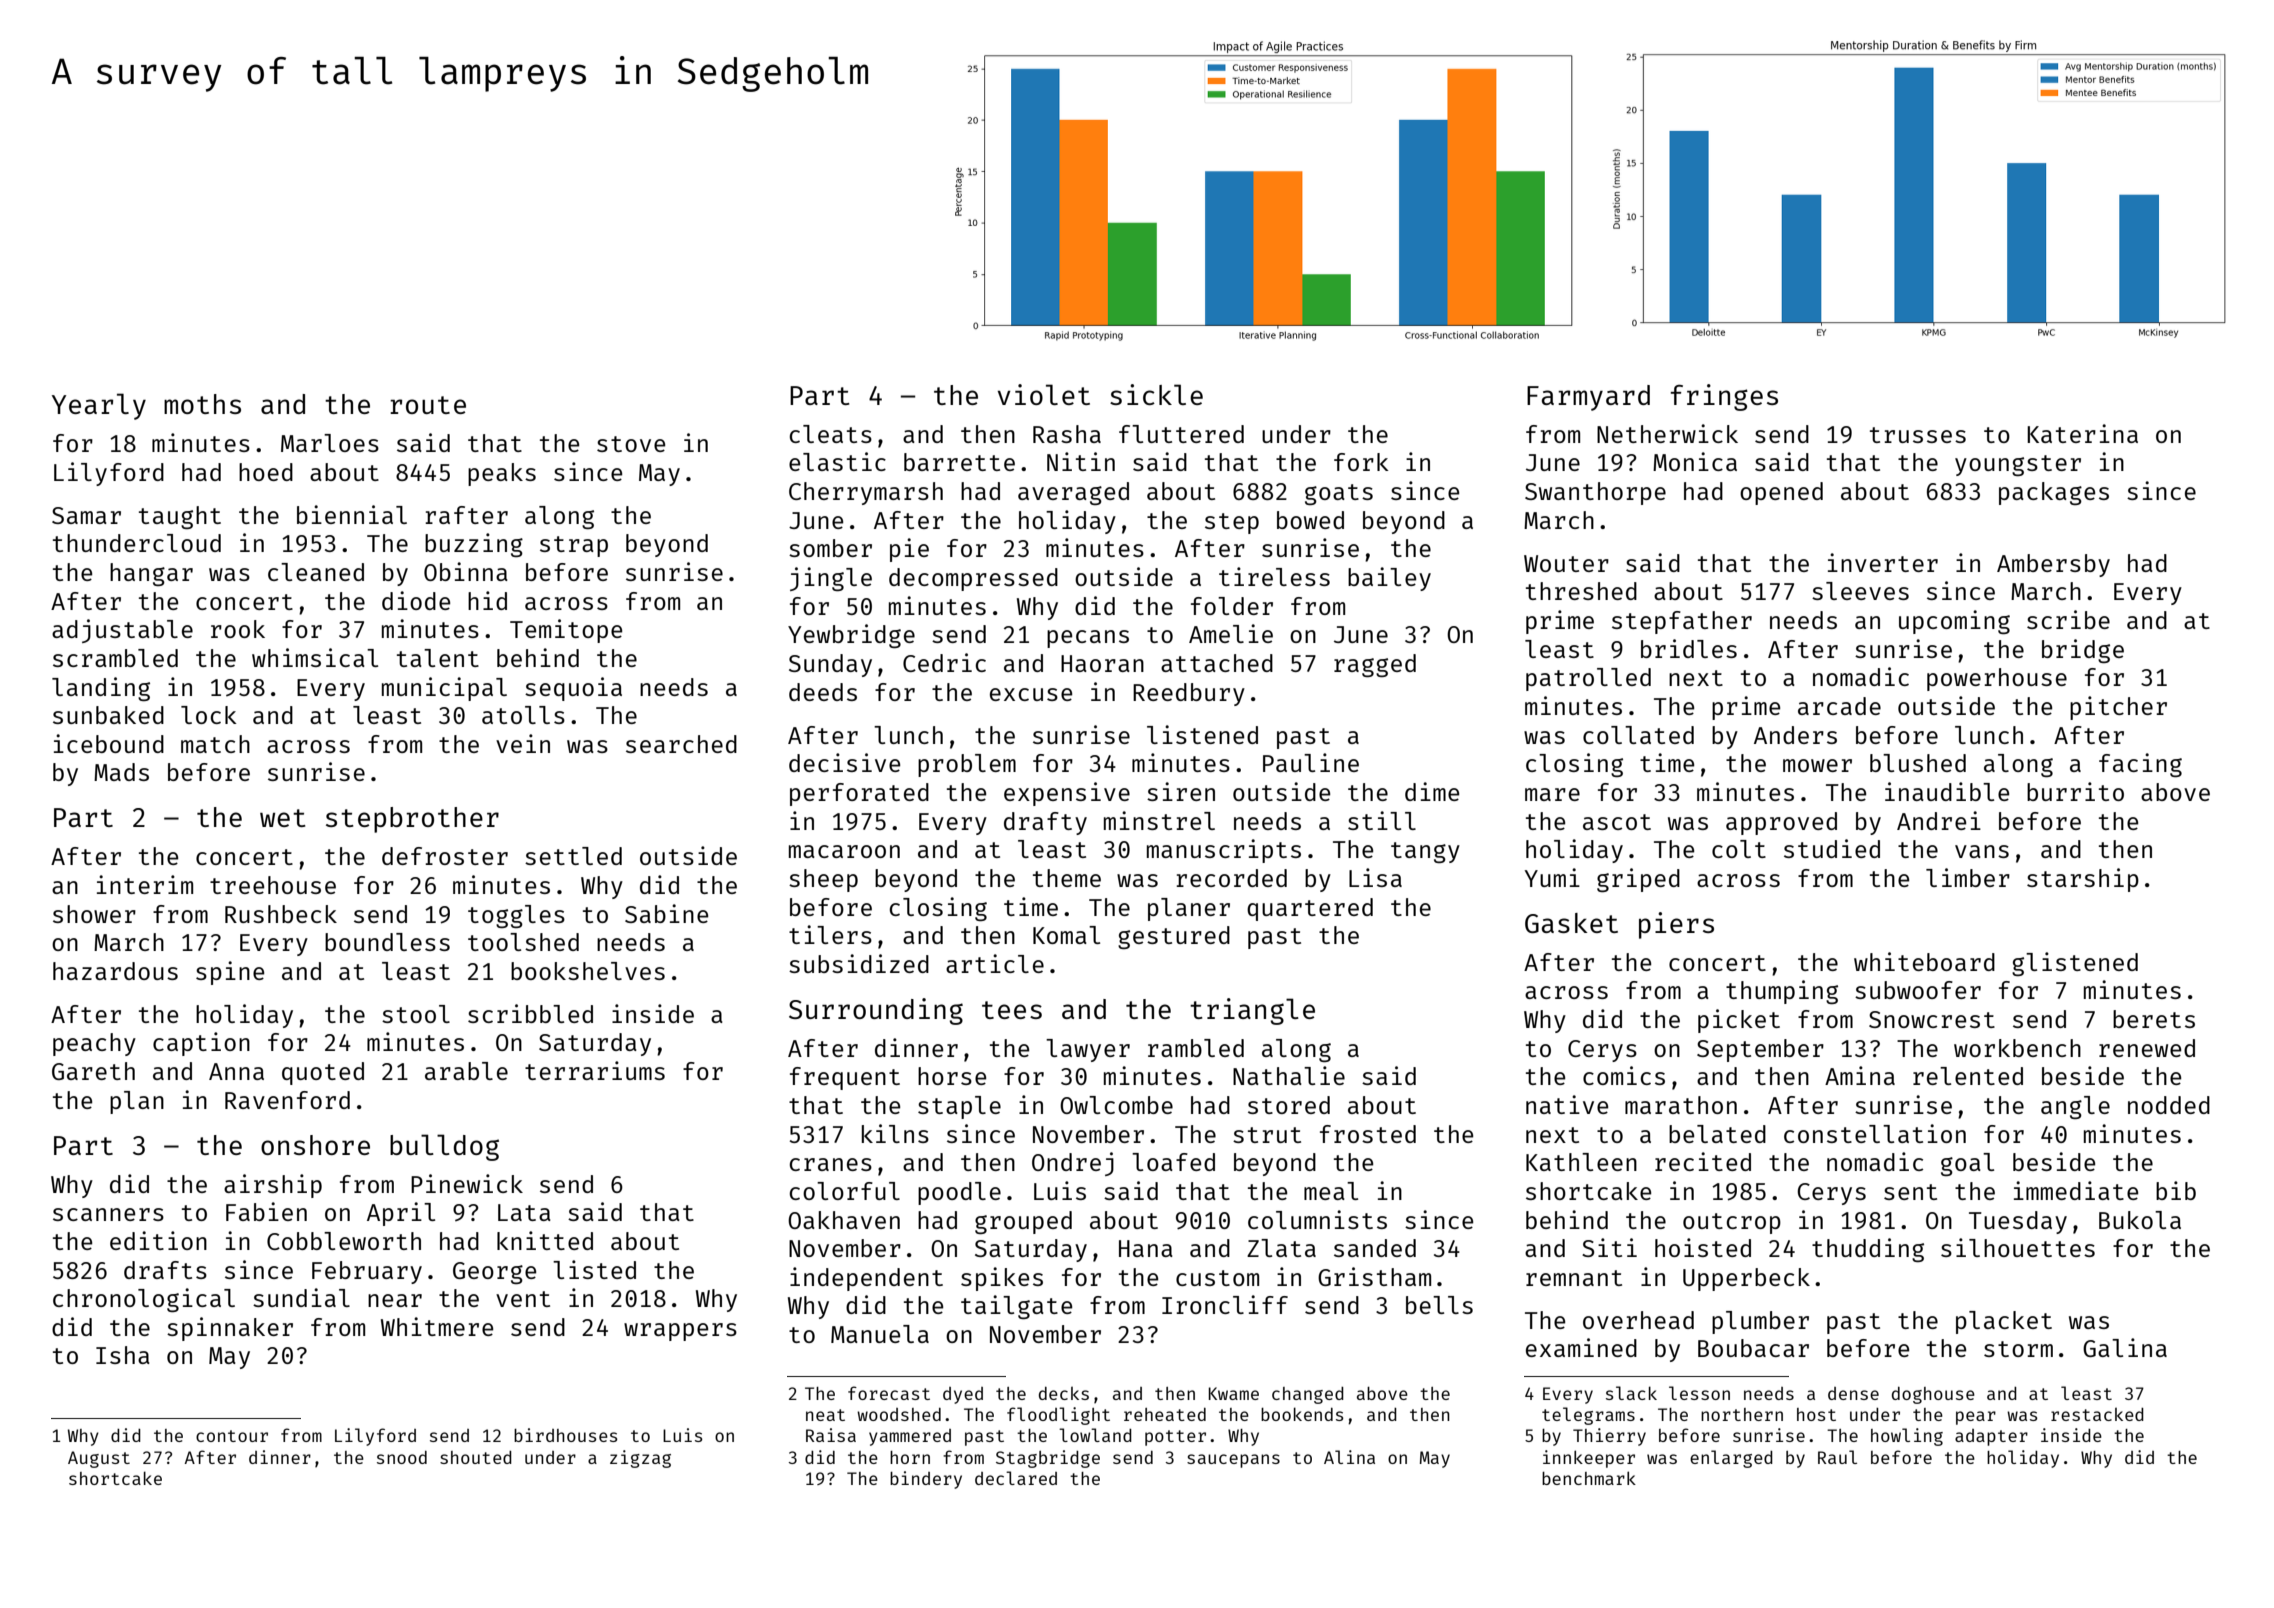 This page has height=1608, width=2274. I want to click on arcade, so click(1839, 706).
